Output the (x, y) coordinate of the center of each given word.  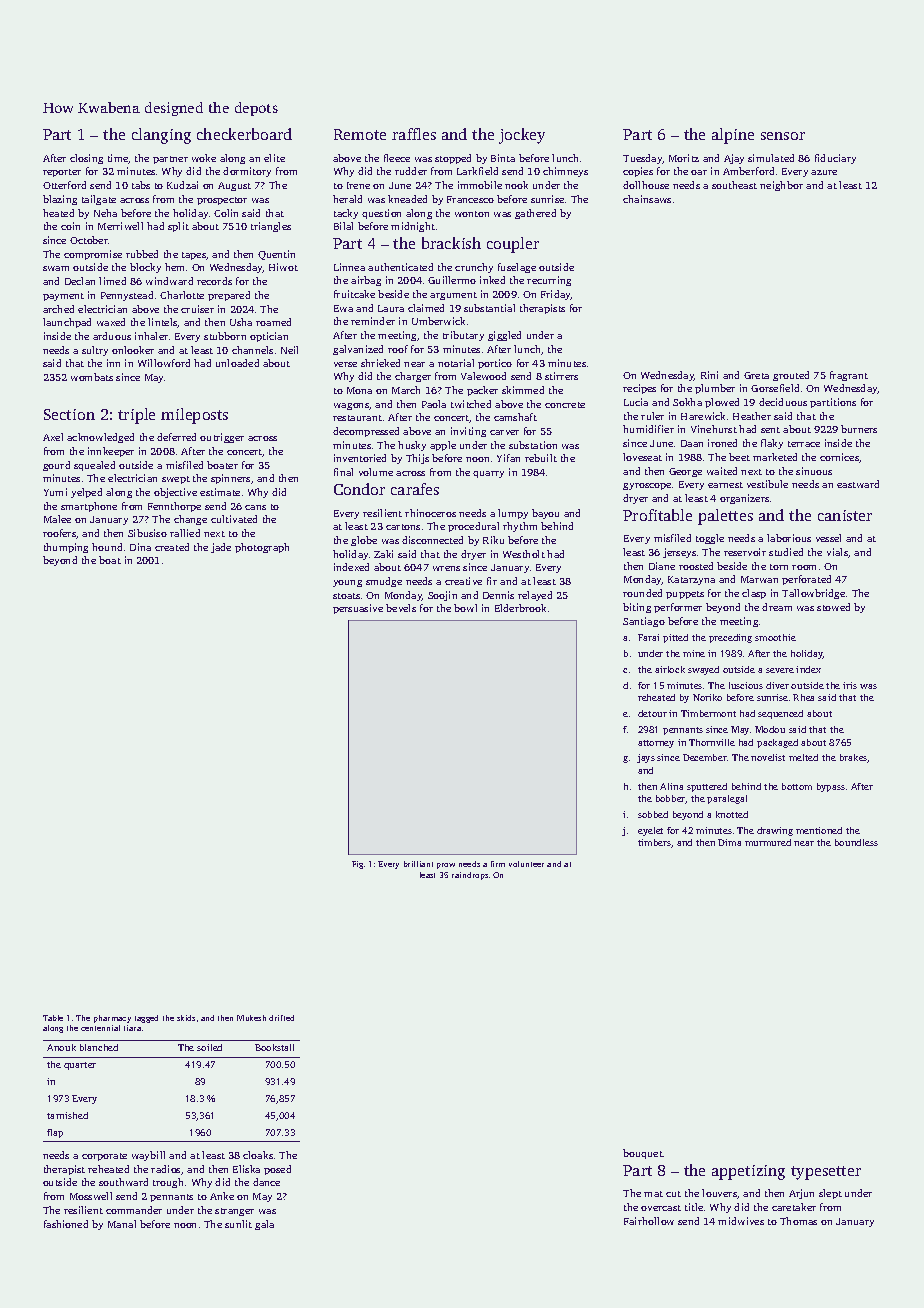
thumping (66, 548)
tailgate (99, 200)
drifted (281, 1018)
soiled (209, 1047)
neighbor (781, 186)
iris (850, 685)
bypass (831, 787)
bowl (465, 608)
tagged (146, 1019)
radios (165, 1169)
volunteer (526, 864)
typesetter (826, 1173)
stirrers (561, 376)
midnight (413, 227)
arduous (112, 336)
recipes (639, 389)
